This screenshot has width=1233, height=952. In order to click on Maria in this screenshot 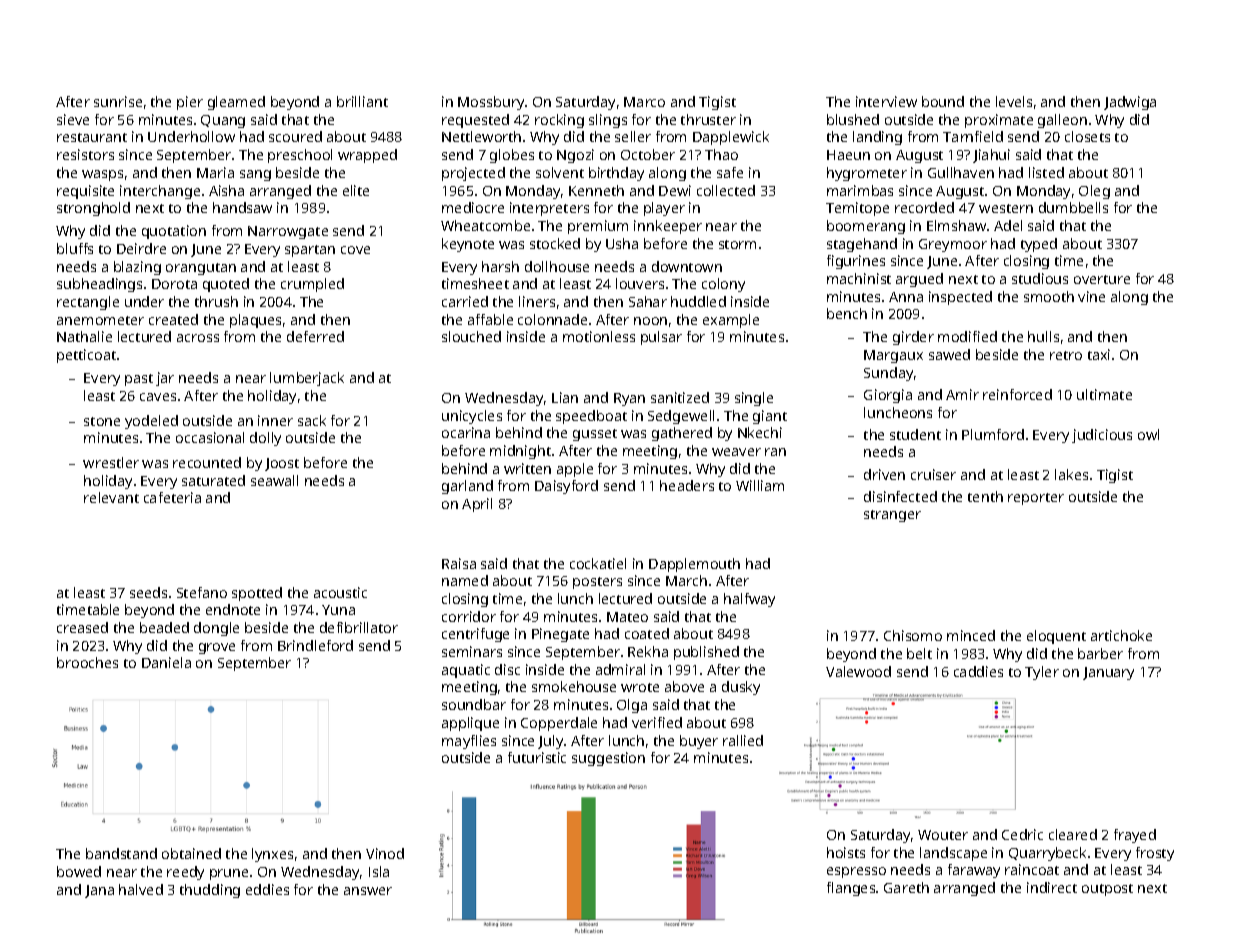, I will do `click(215, 172)`.
